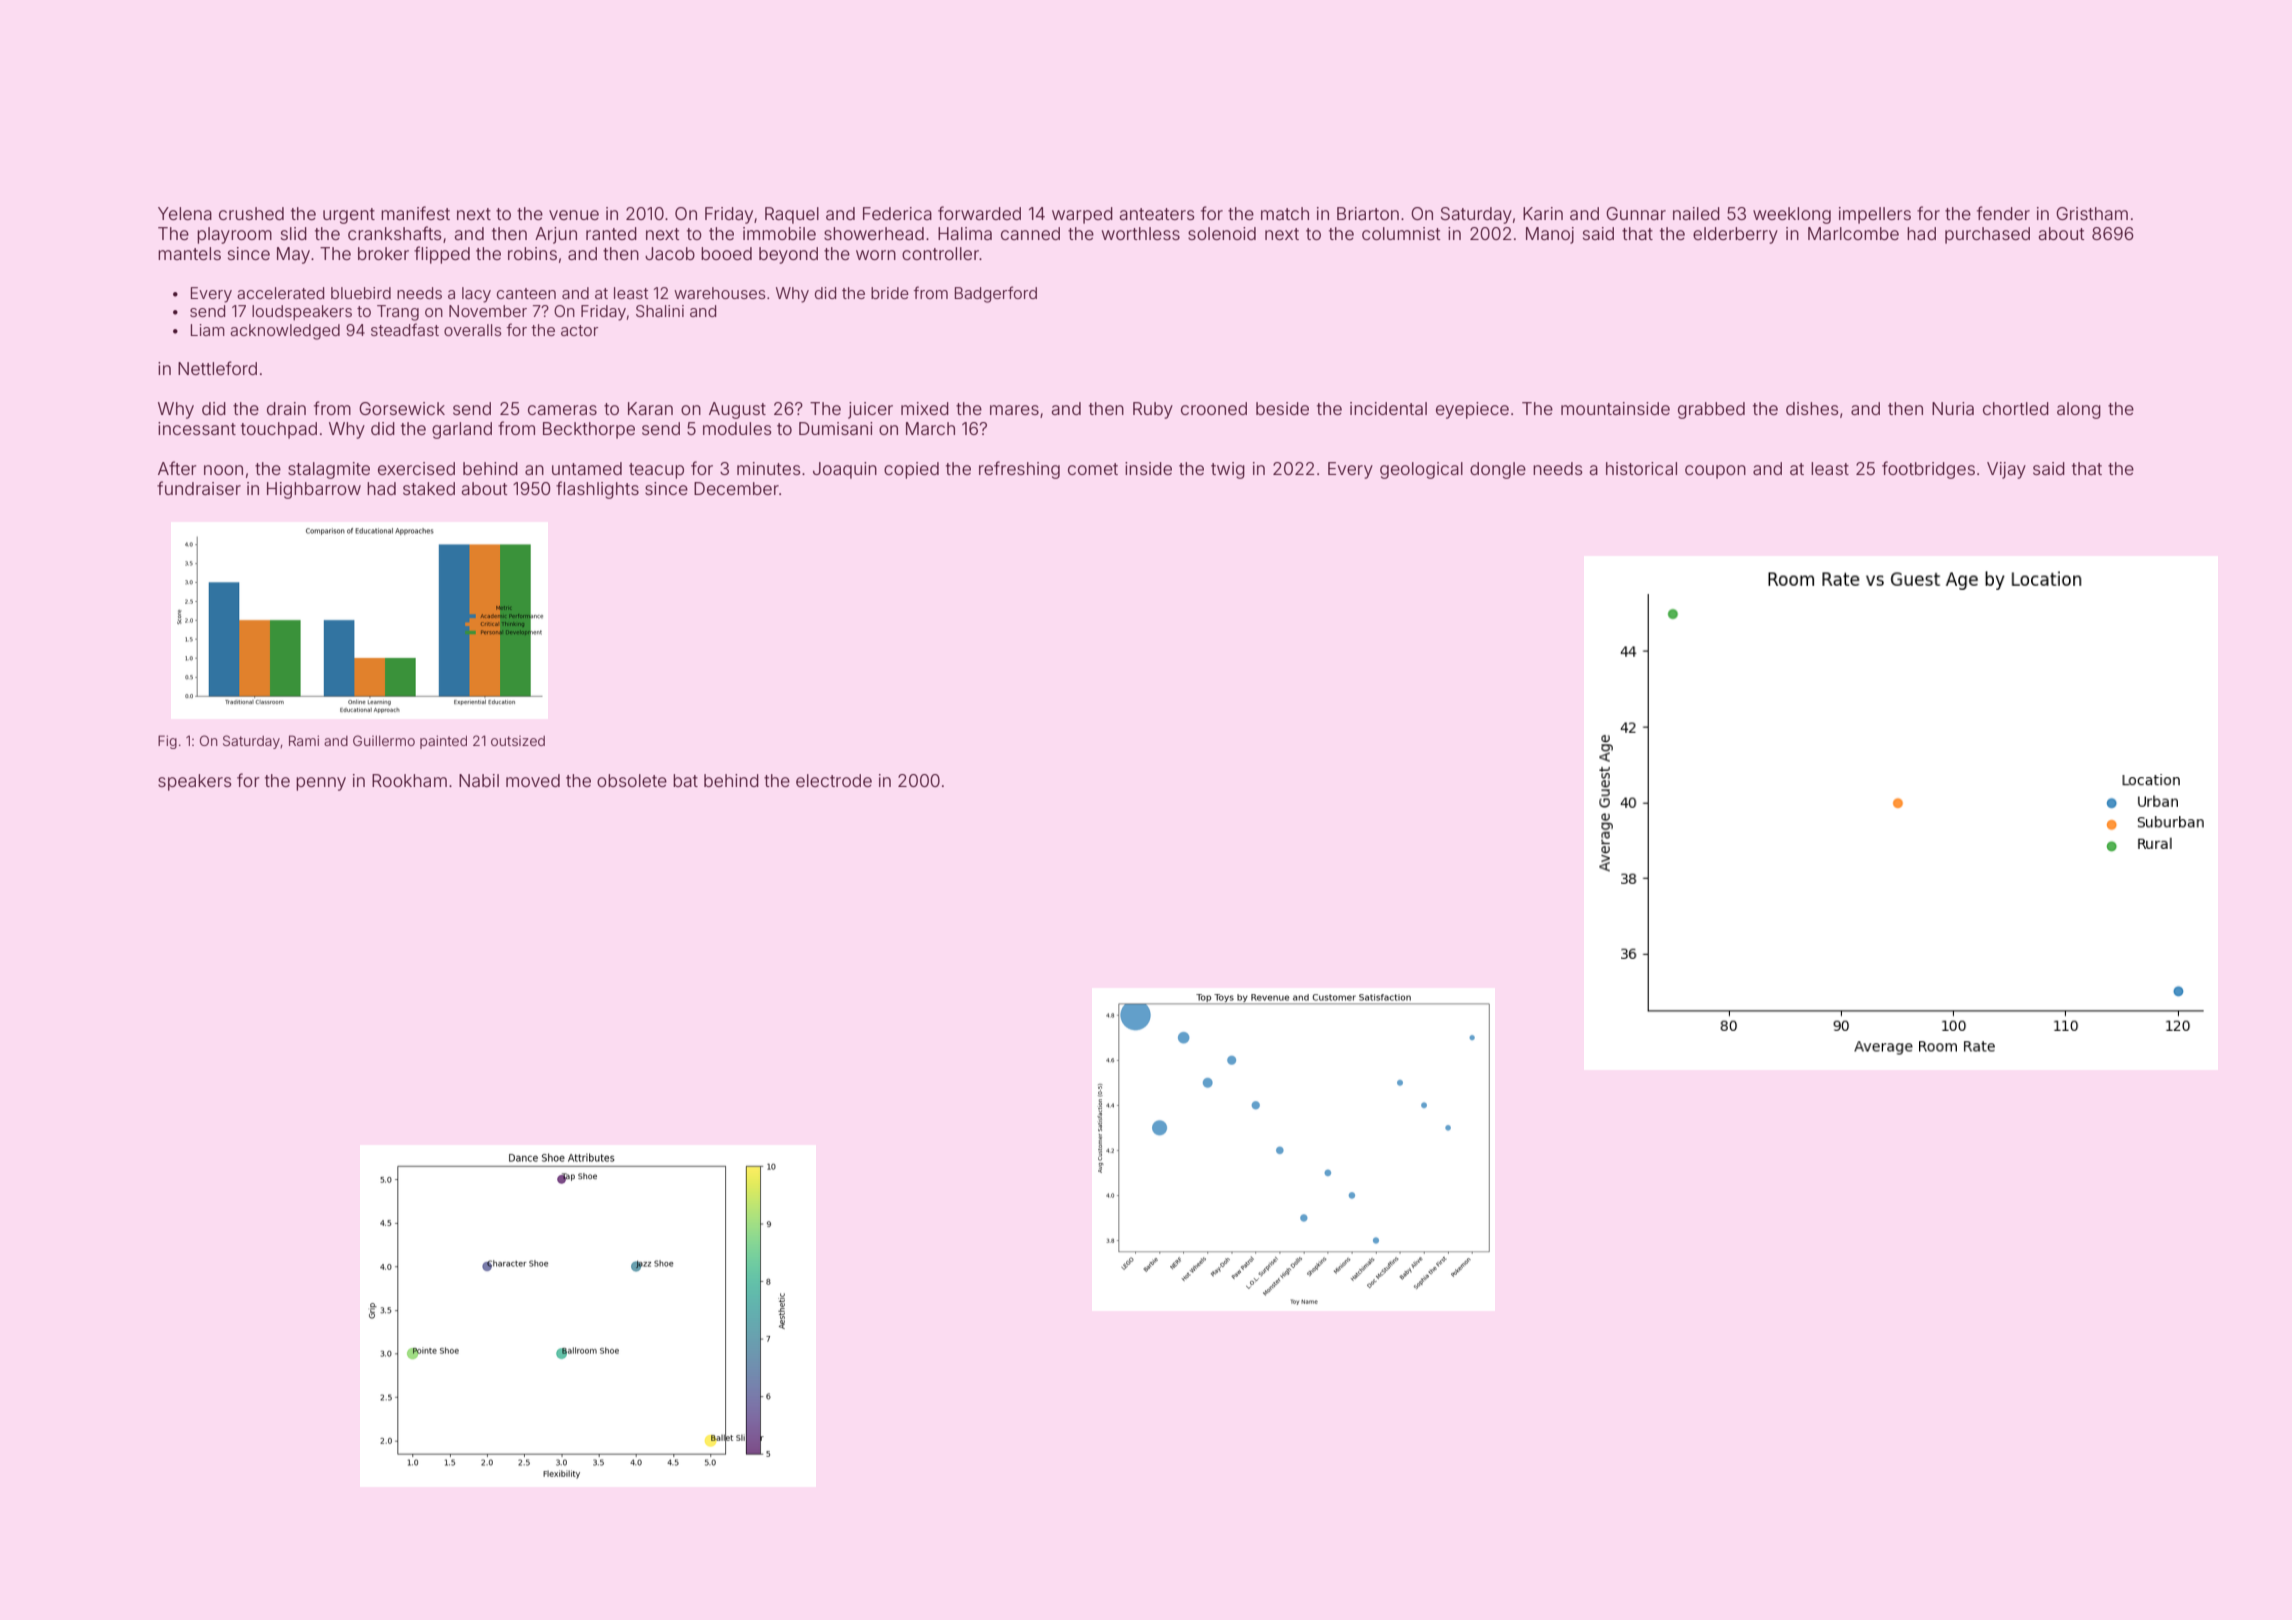  What do you see at coordinates (685, 780) in the image?
I see `bat` at bounding box center [685, 780].
